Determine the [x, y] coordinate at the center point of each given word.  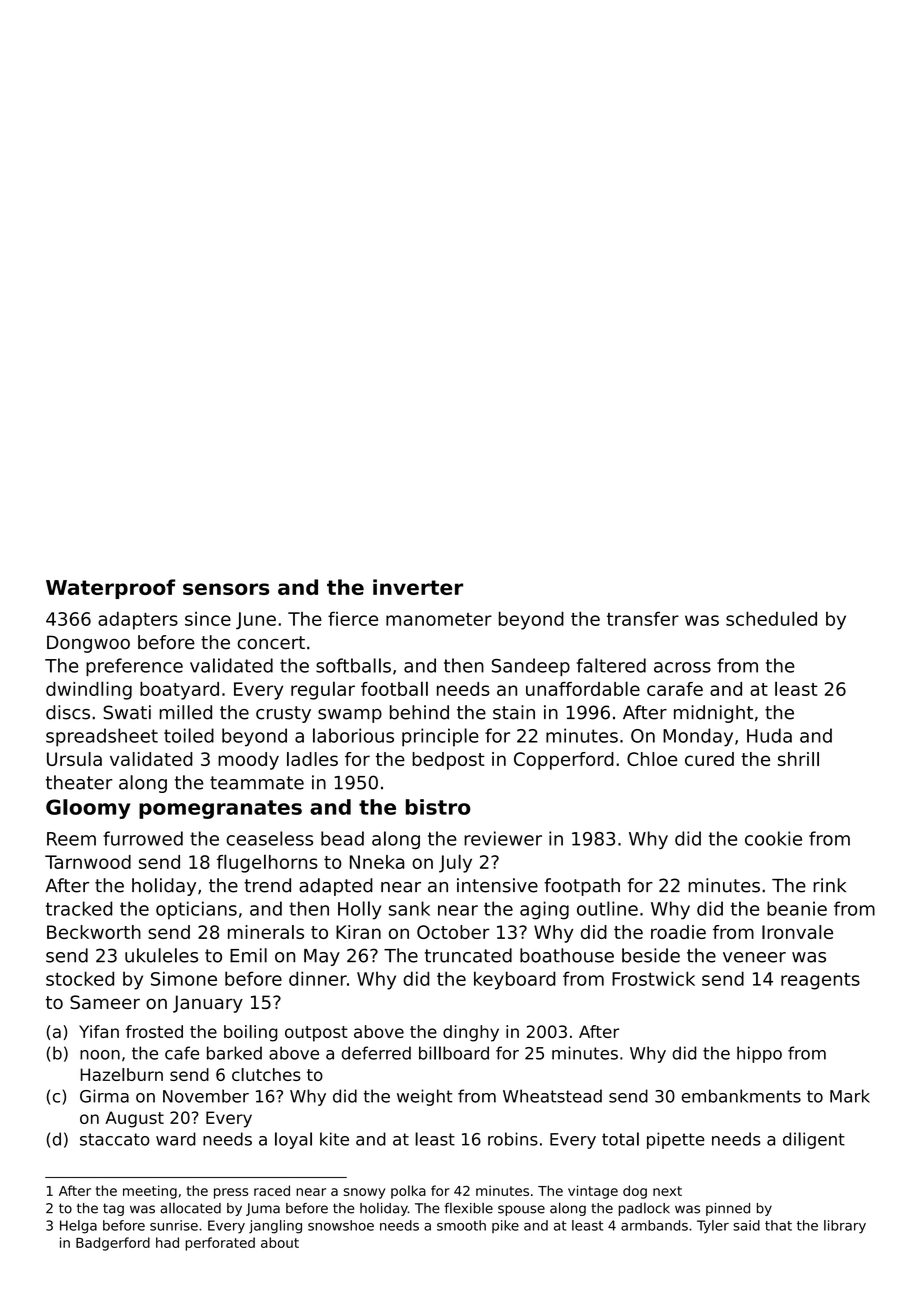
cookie [773, 838]
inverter [418, 587]
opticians [196, 910]
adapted [336, 887]
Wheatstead [552, 1096]
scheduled [771, 618]
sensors [226, 589]
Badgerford [113, 1244]
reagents [820, 981]
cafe [182, 1053]
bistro [438, 807]
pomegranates [220, 809]
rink [829, 885]
